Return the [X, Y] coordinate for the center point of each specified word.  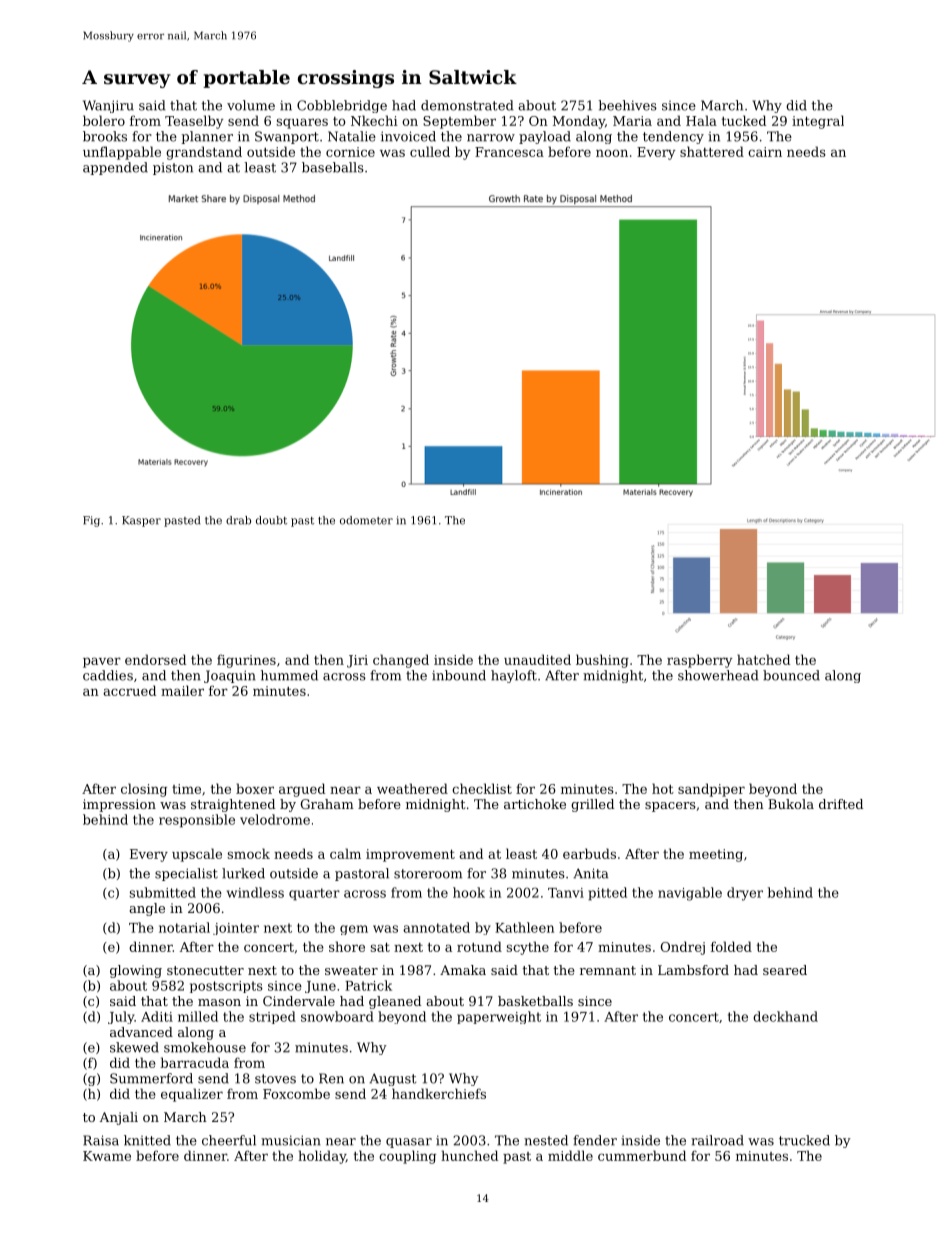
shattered [712, 151]
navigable [690, 894]
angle [147, 909]
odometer [366, 520]
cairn [765, 152]
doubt [271, 520]
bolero [104, 120]
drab [238, 520]
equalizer [192, 1095]
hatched [763, 659]
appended [115, 168]
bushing [602, 661]
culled [430, 151]
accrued [129, 690]
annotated [436, 927]
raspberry [699, 661]
